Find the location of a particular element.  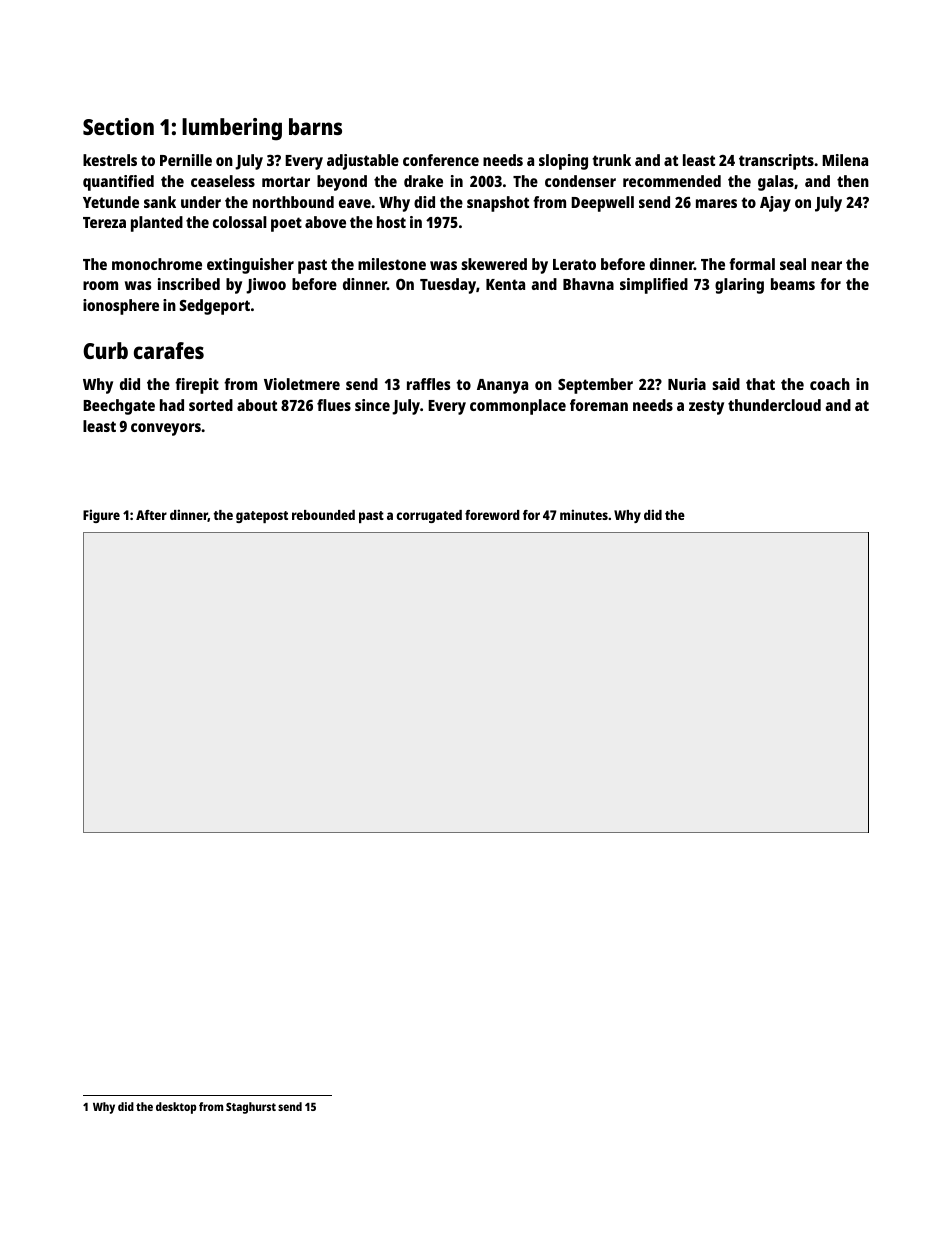

conference is located at coordinates (441, 160).
